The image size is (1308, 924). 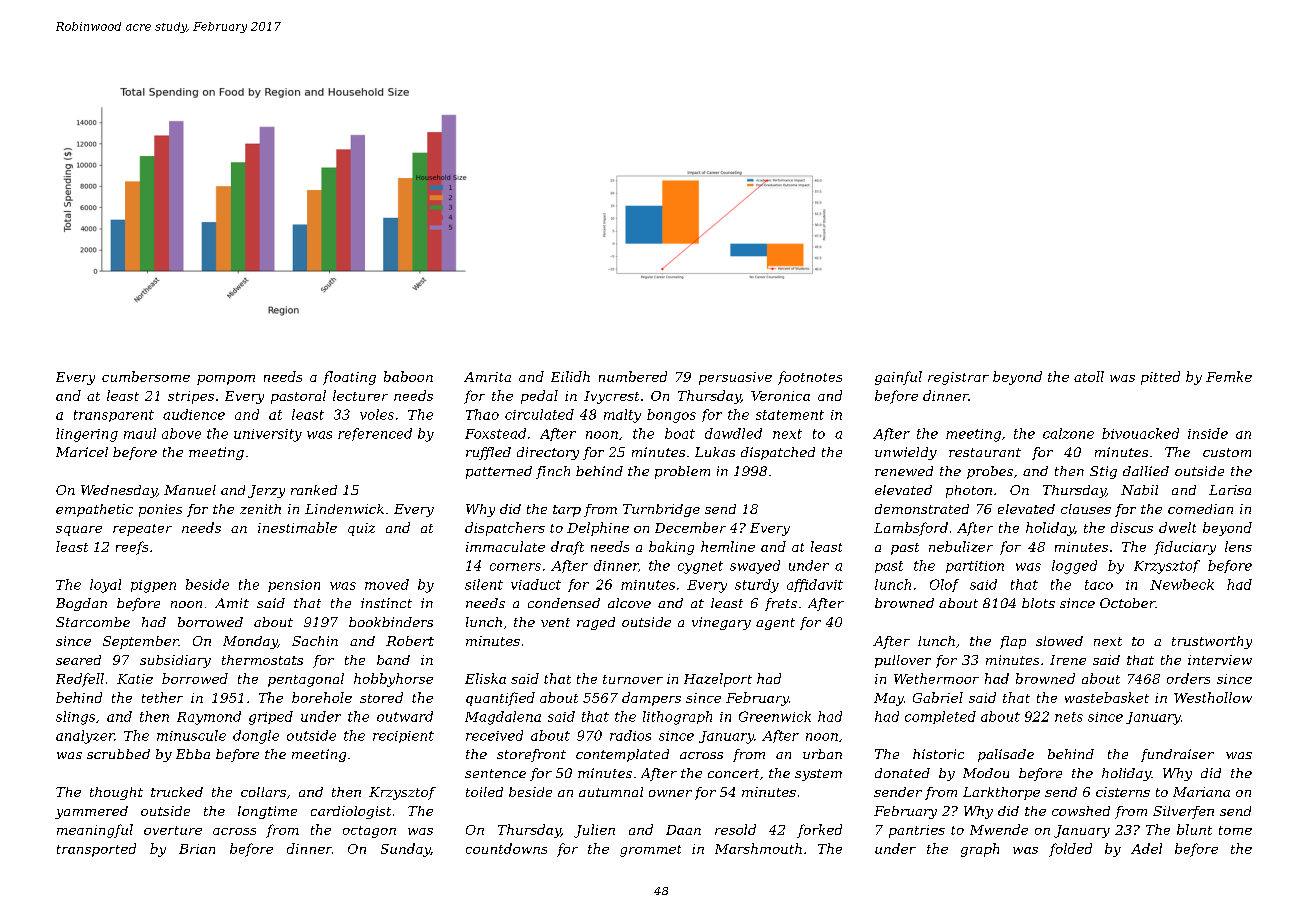 What do you see at coordinates (1182, 584) in the document?
I see `Newbeck` at bounding box center [1182, 584].
